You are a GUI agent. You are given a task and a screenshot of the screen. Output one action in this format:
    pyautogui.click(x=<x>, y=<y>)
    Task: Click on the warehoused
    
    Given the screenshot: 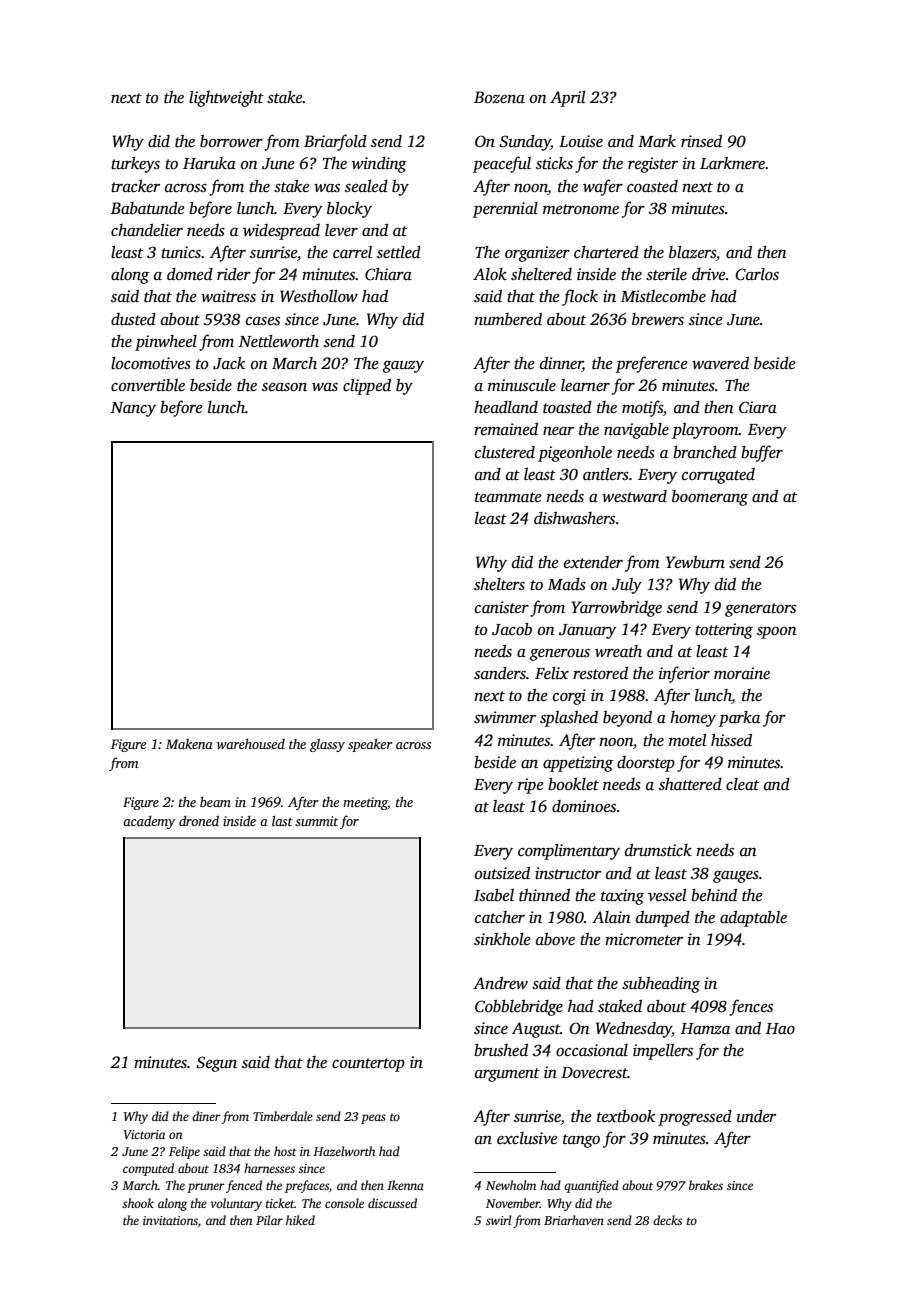 What is the action you would take?
    pyautogui.click(x=251, y=743)
